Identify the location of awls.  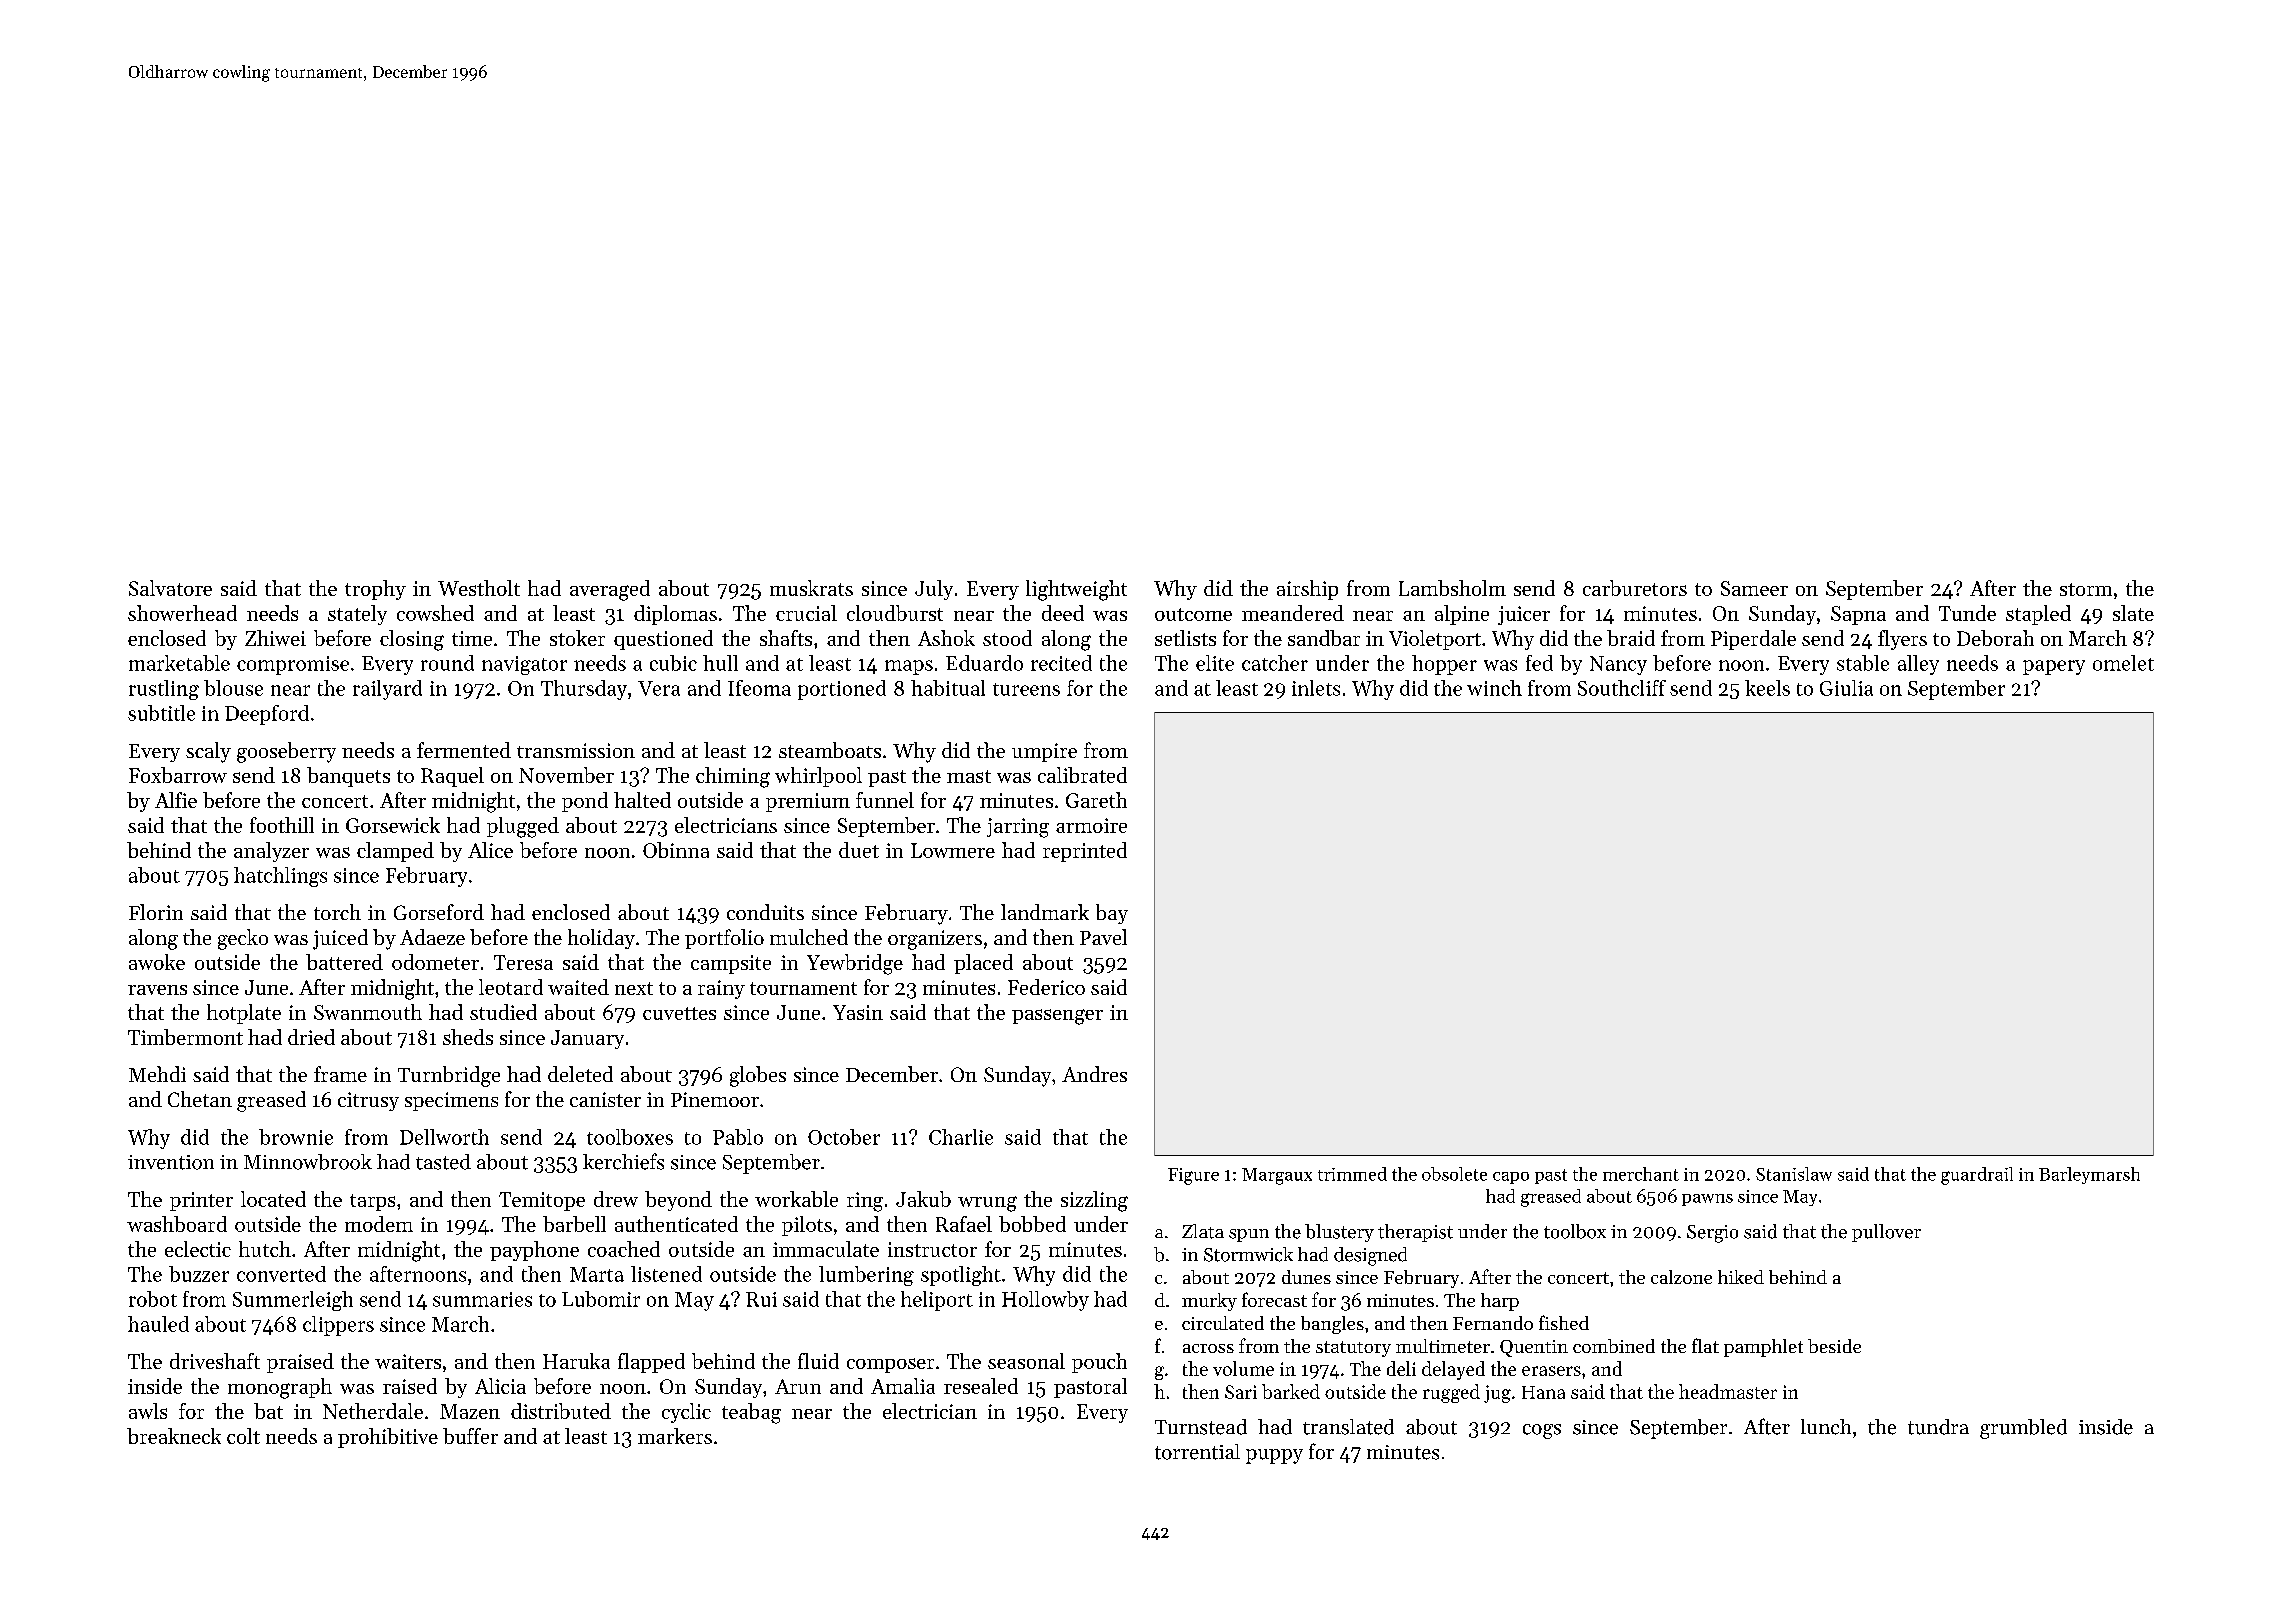
(148, 1411).
